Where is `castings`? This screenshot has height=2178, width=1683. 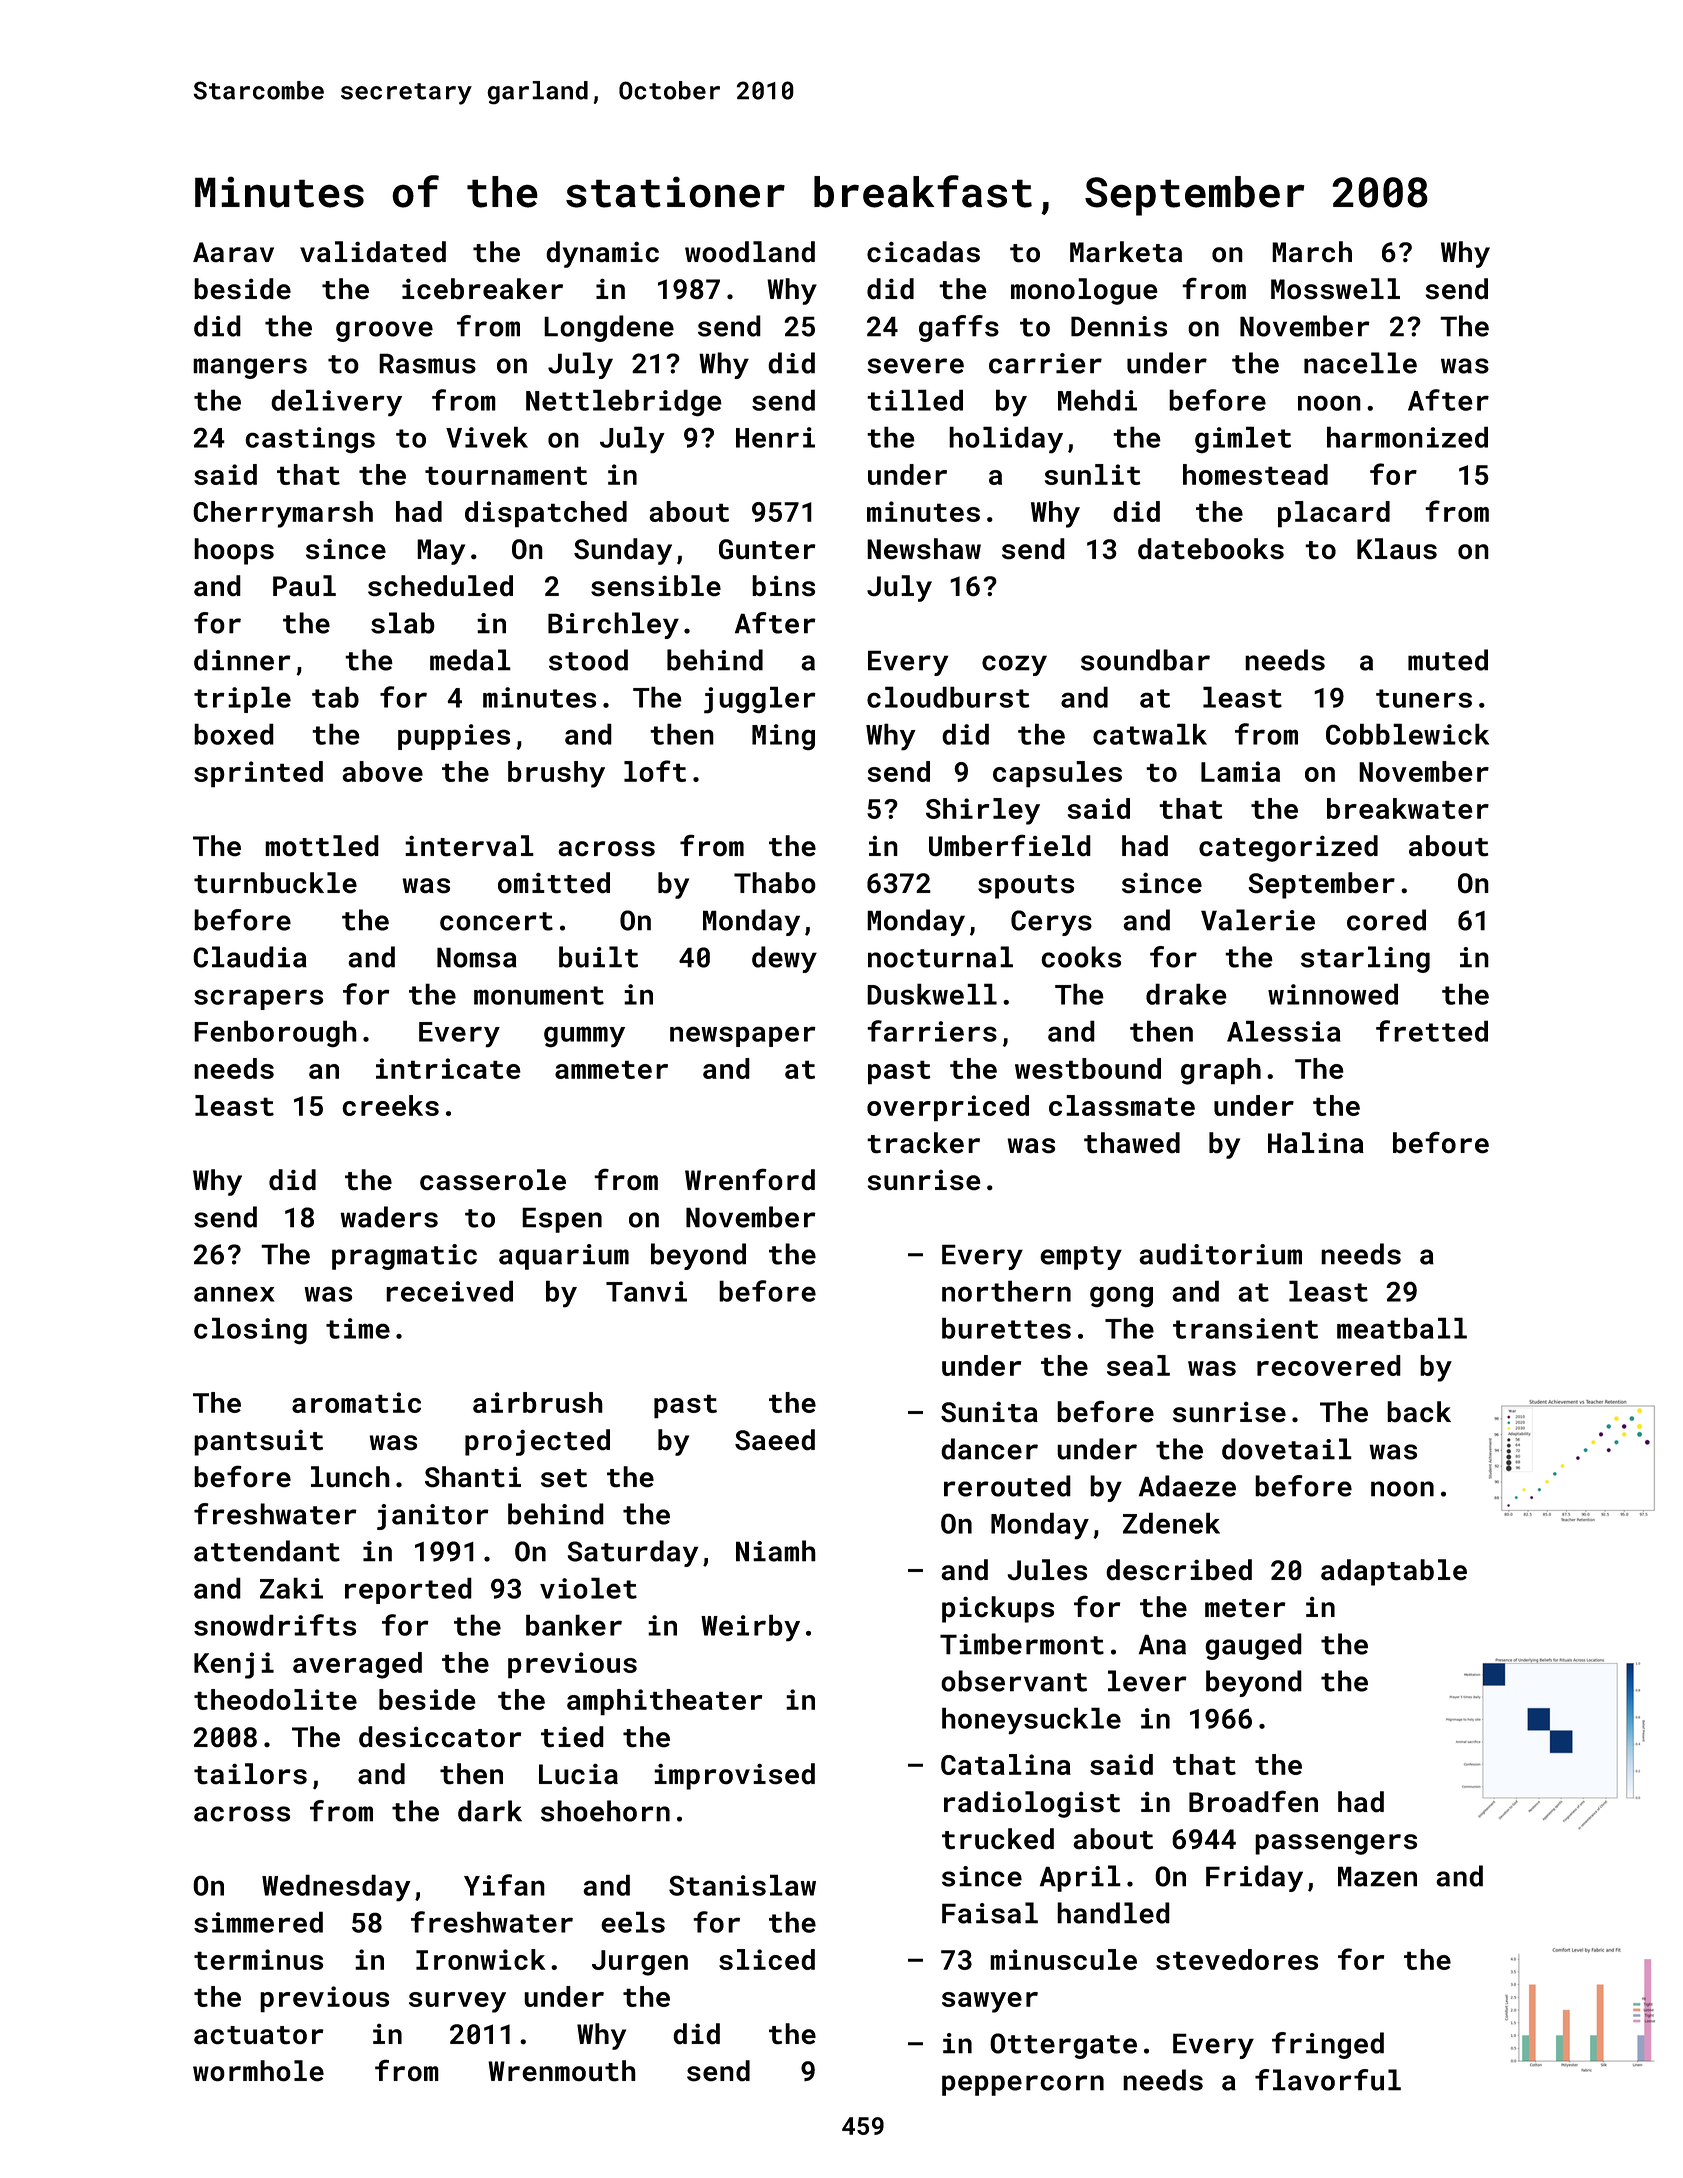 castings is located at coordinates (310, 440).
